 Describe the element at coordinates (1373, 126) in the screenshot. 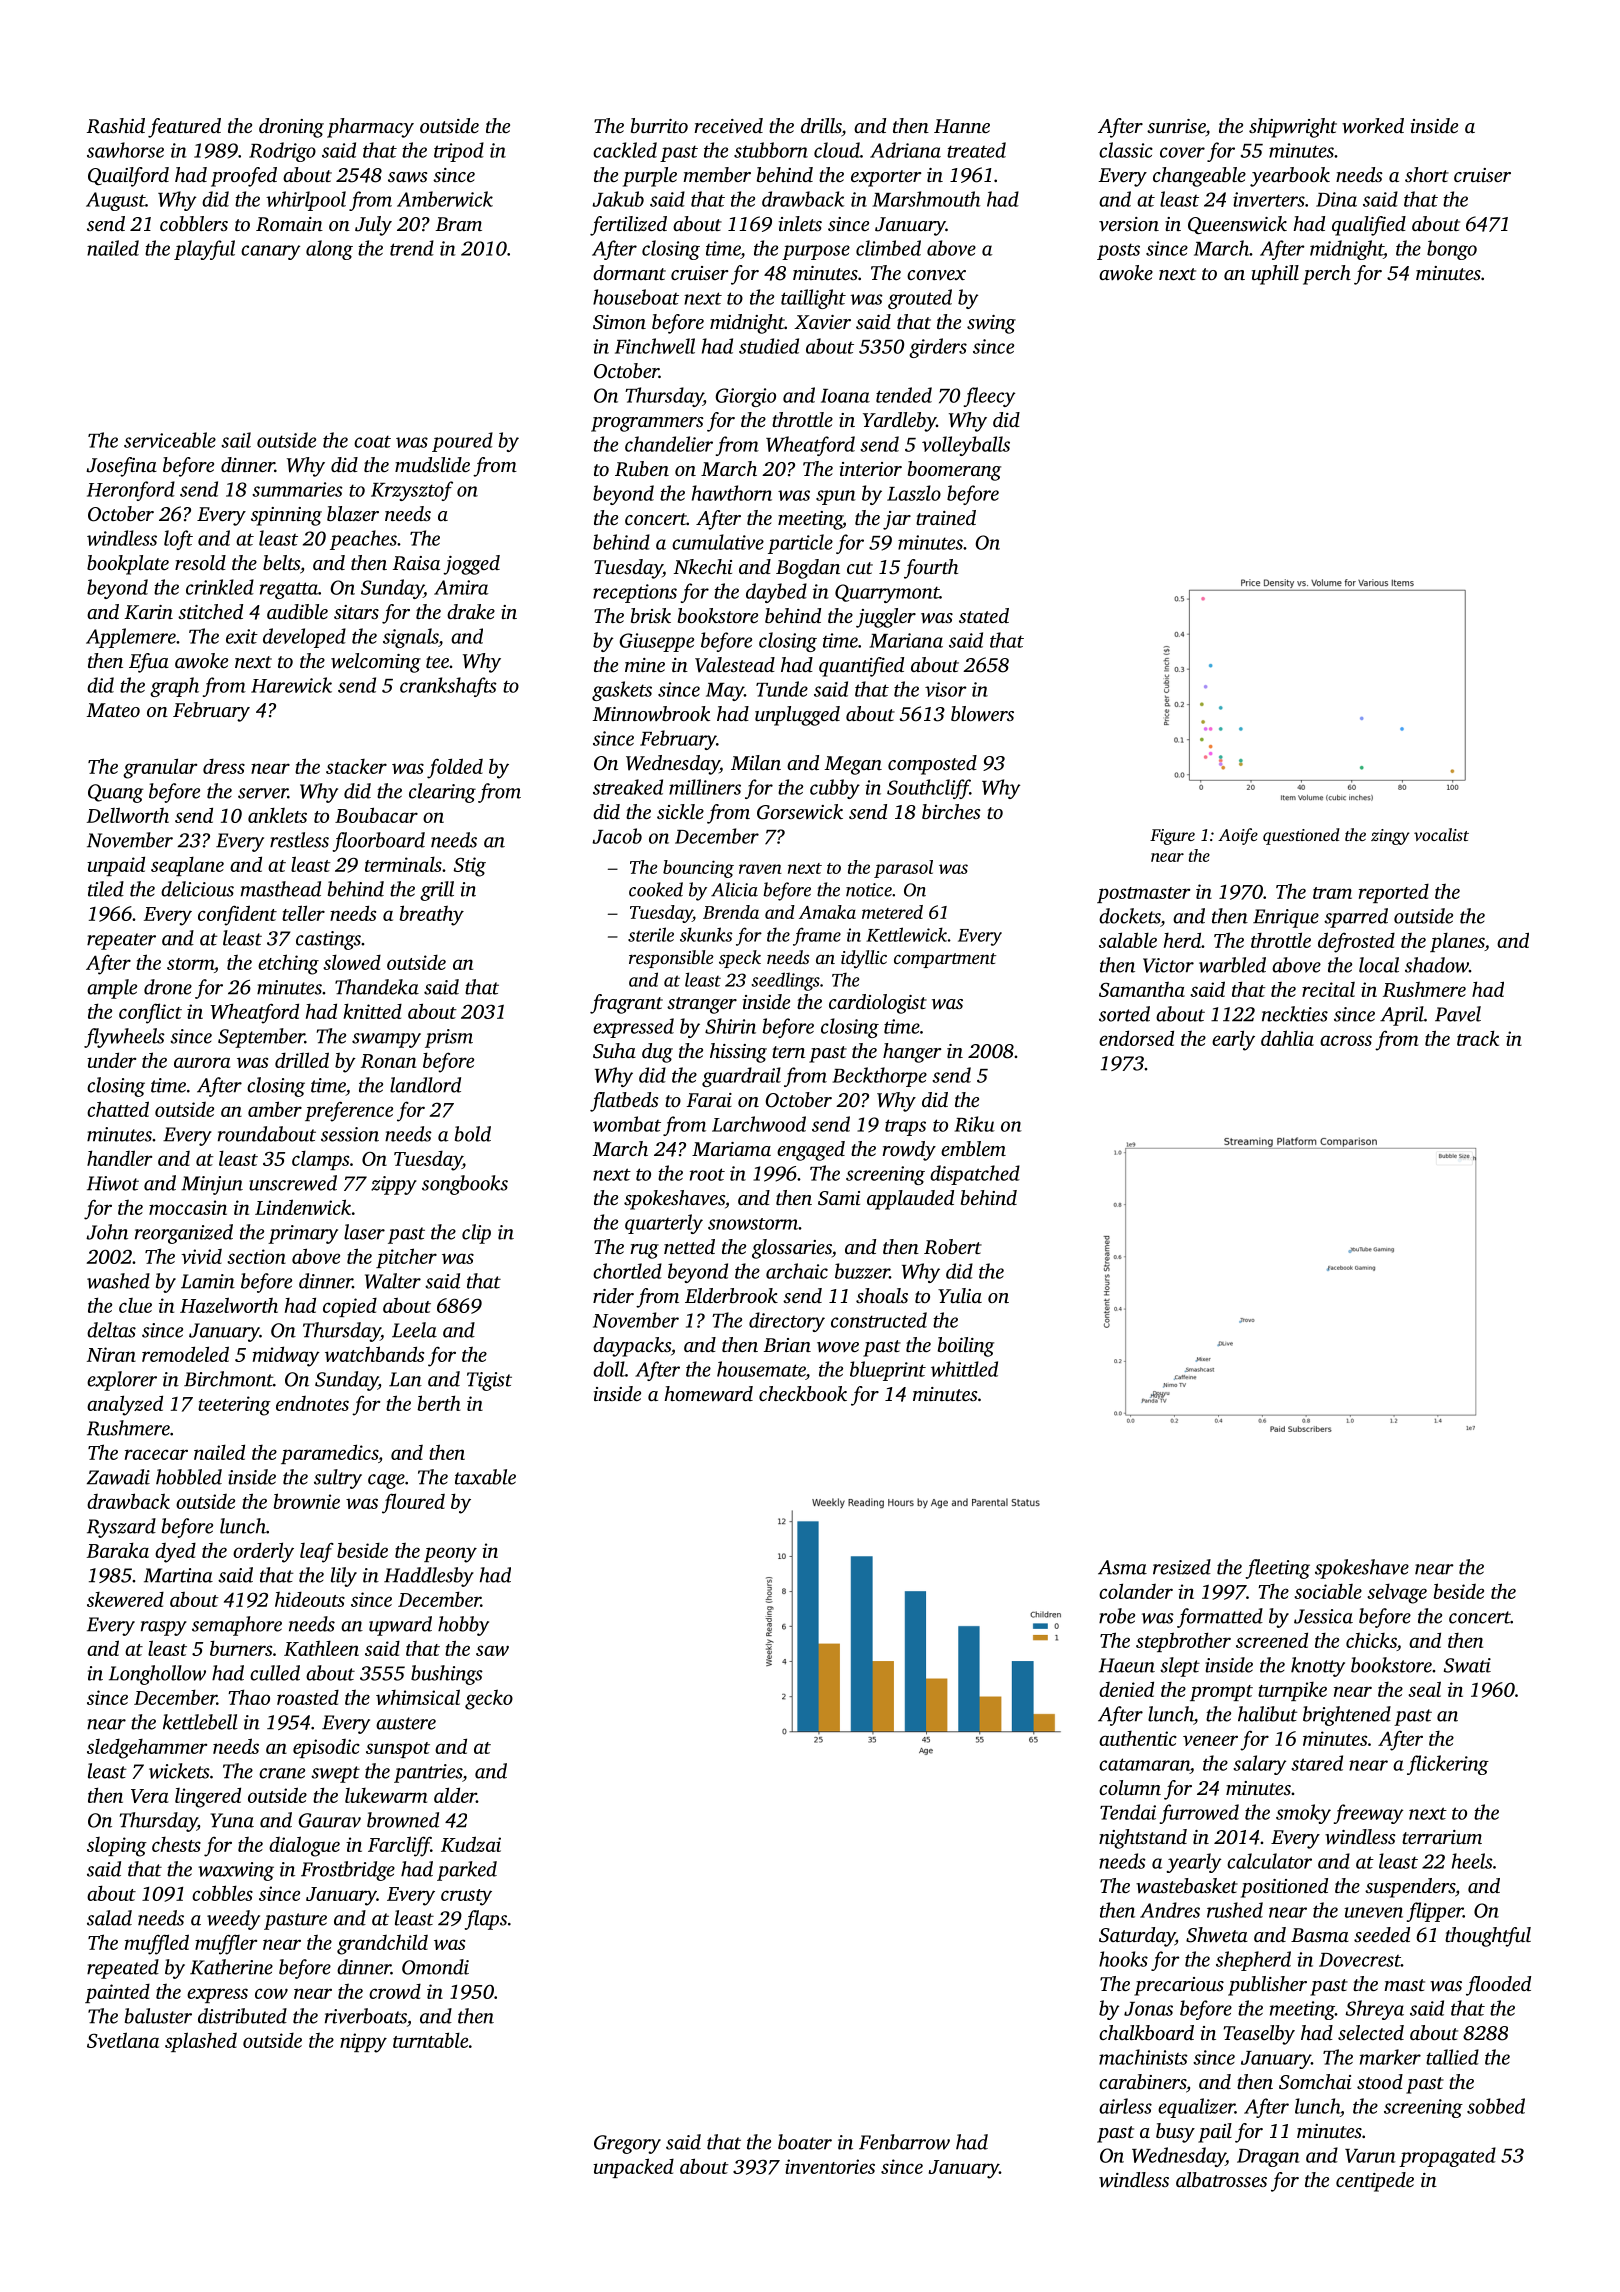

I see `worked` at that location.
